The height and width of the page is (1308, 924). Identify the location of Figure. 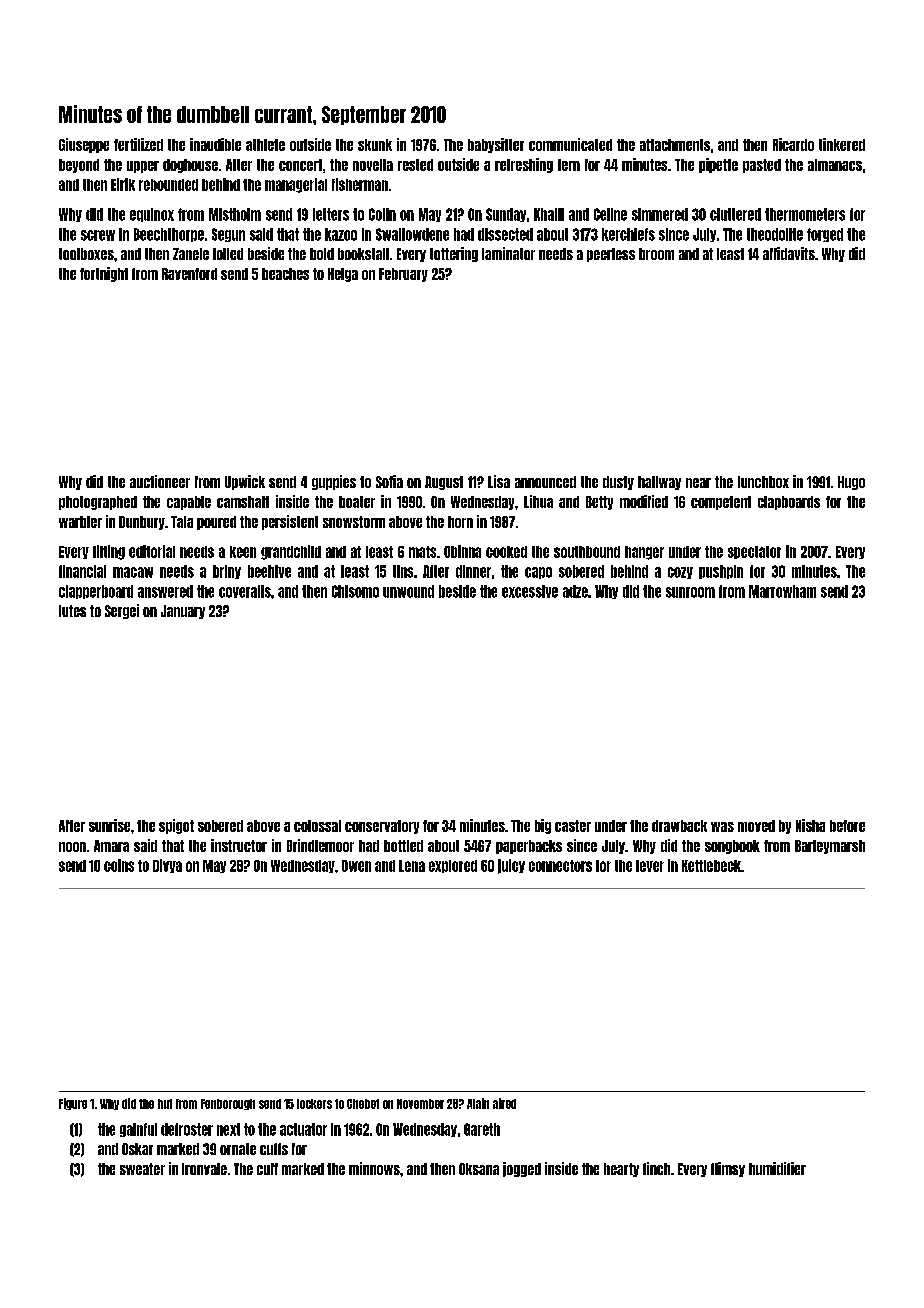
(73, 1104).
